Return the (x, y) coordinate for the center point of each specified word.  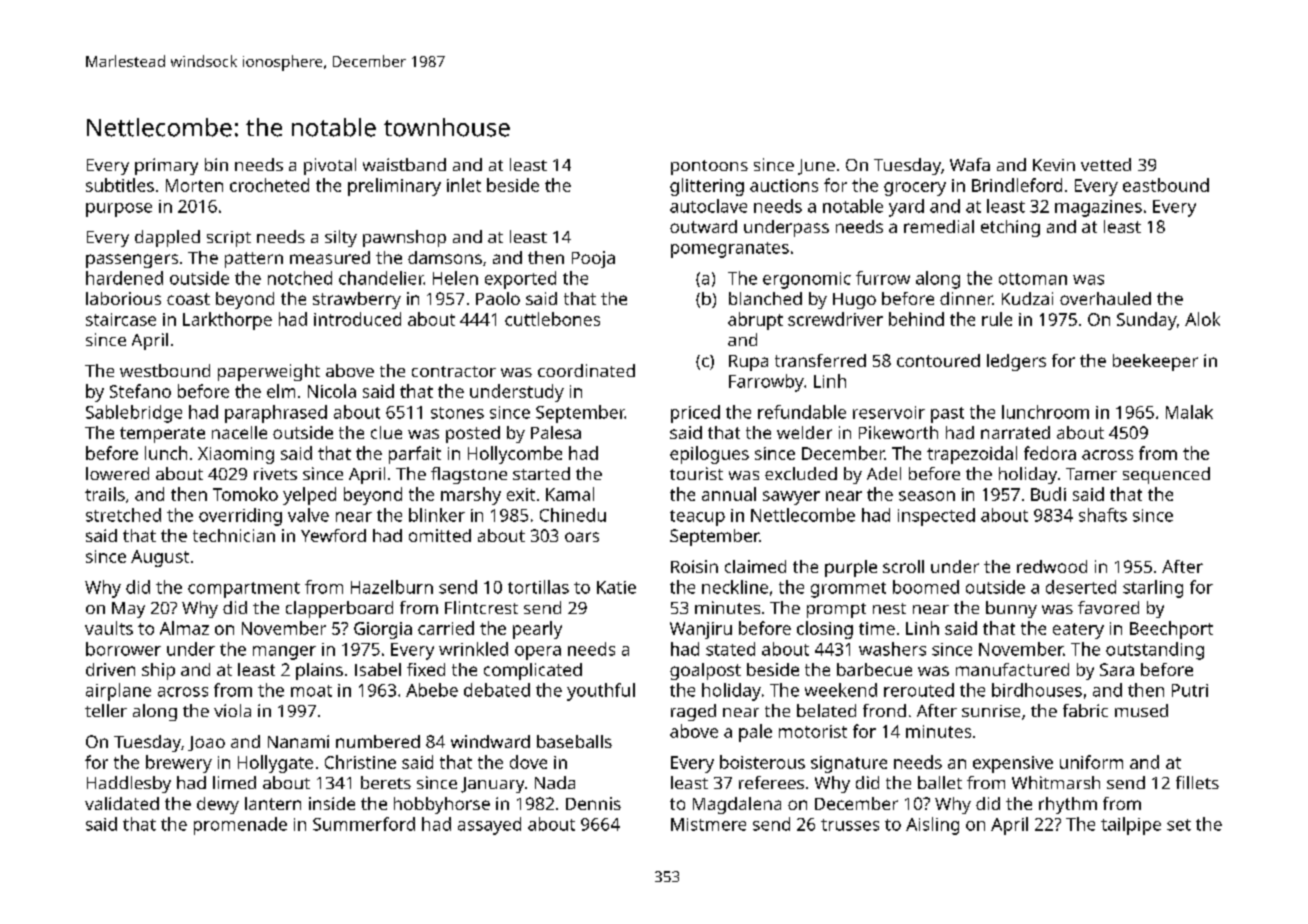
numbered (378, 741)
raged (693, 712)
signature (849, 764)
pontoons (709, 167)
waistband (404, 164)
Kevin (1054, 165)
